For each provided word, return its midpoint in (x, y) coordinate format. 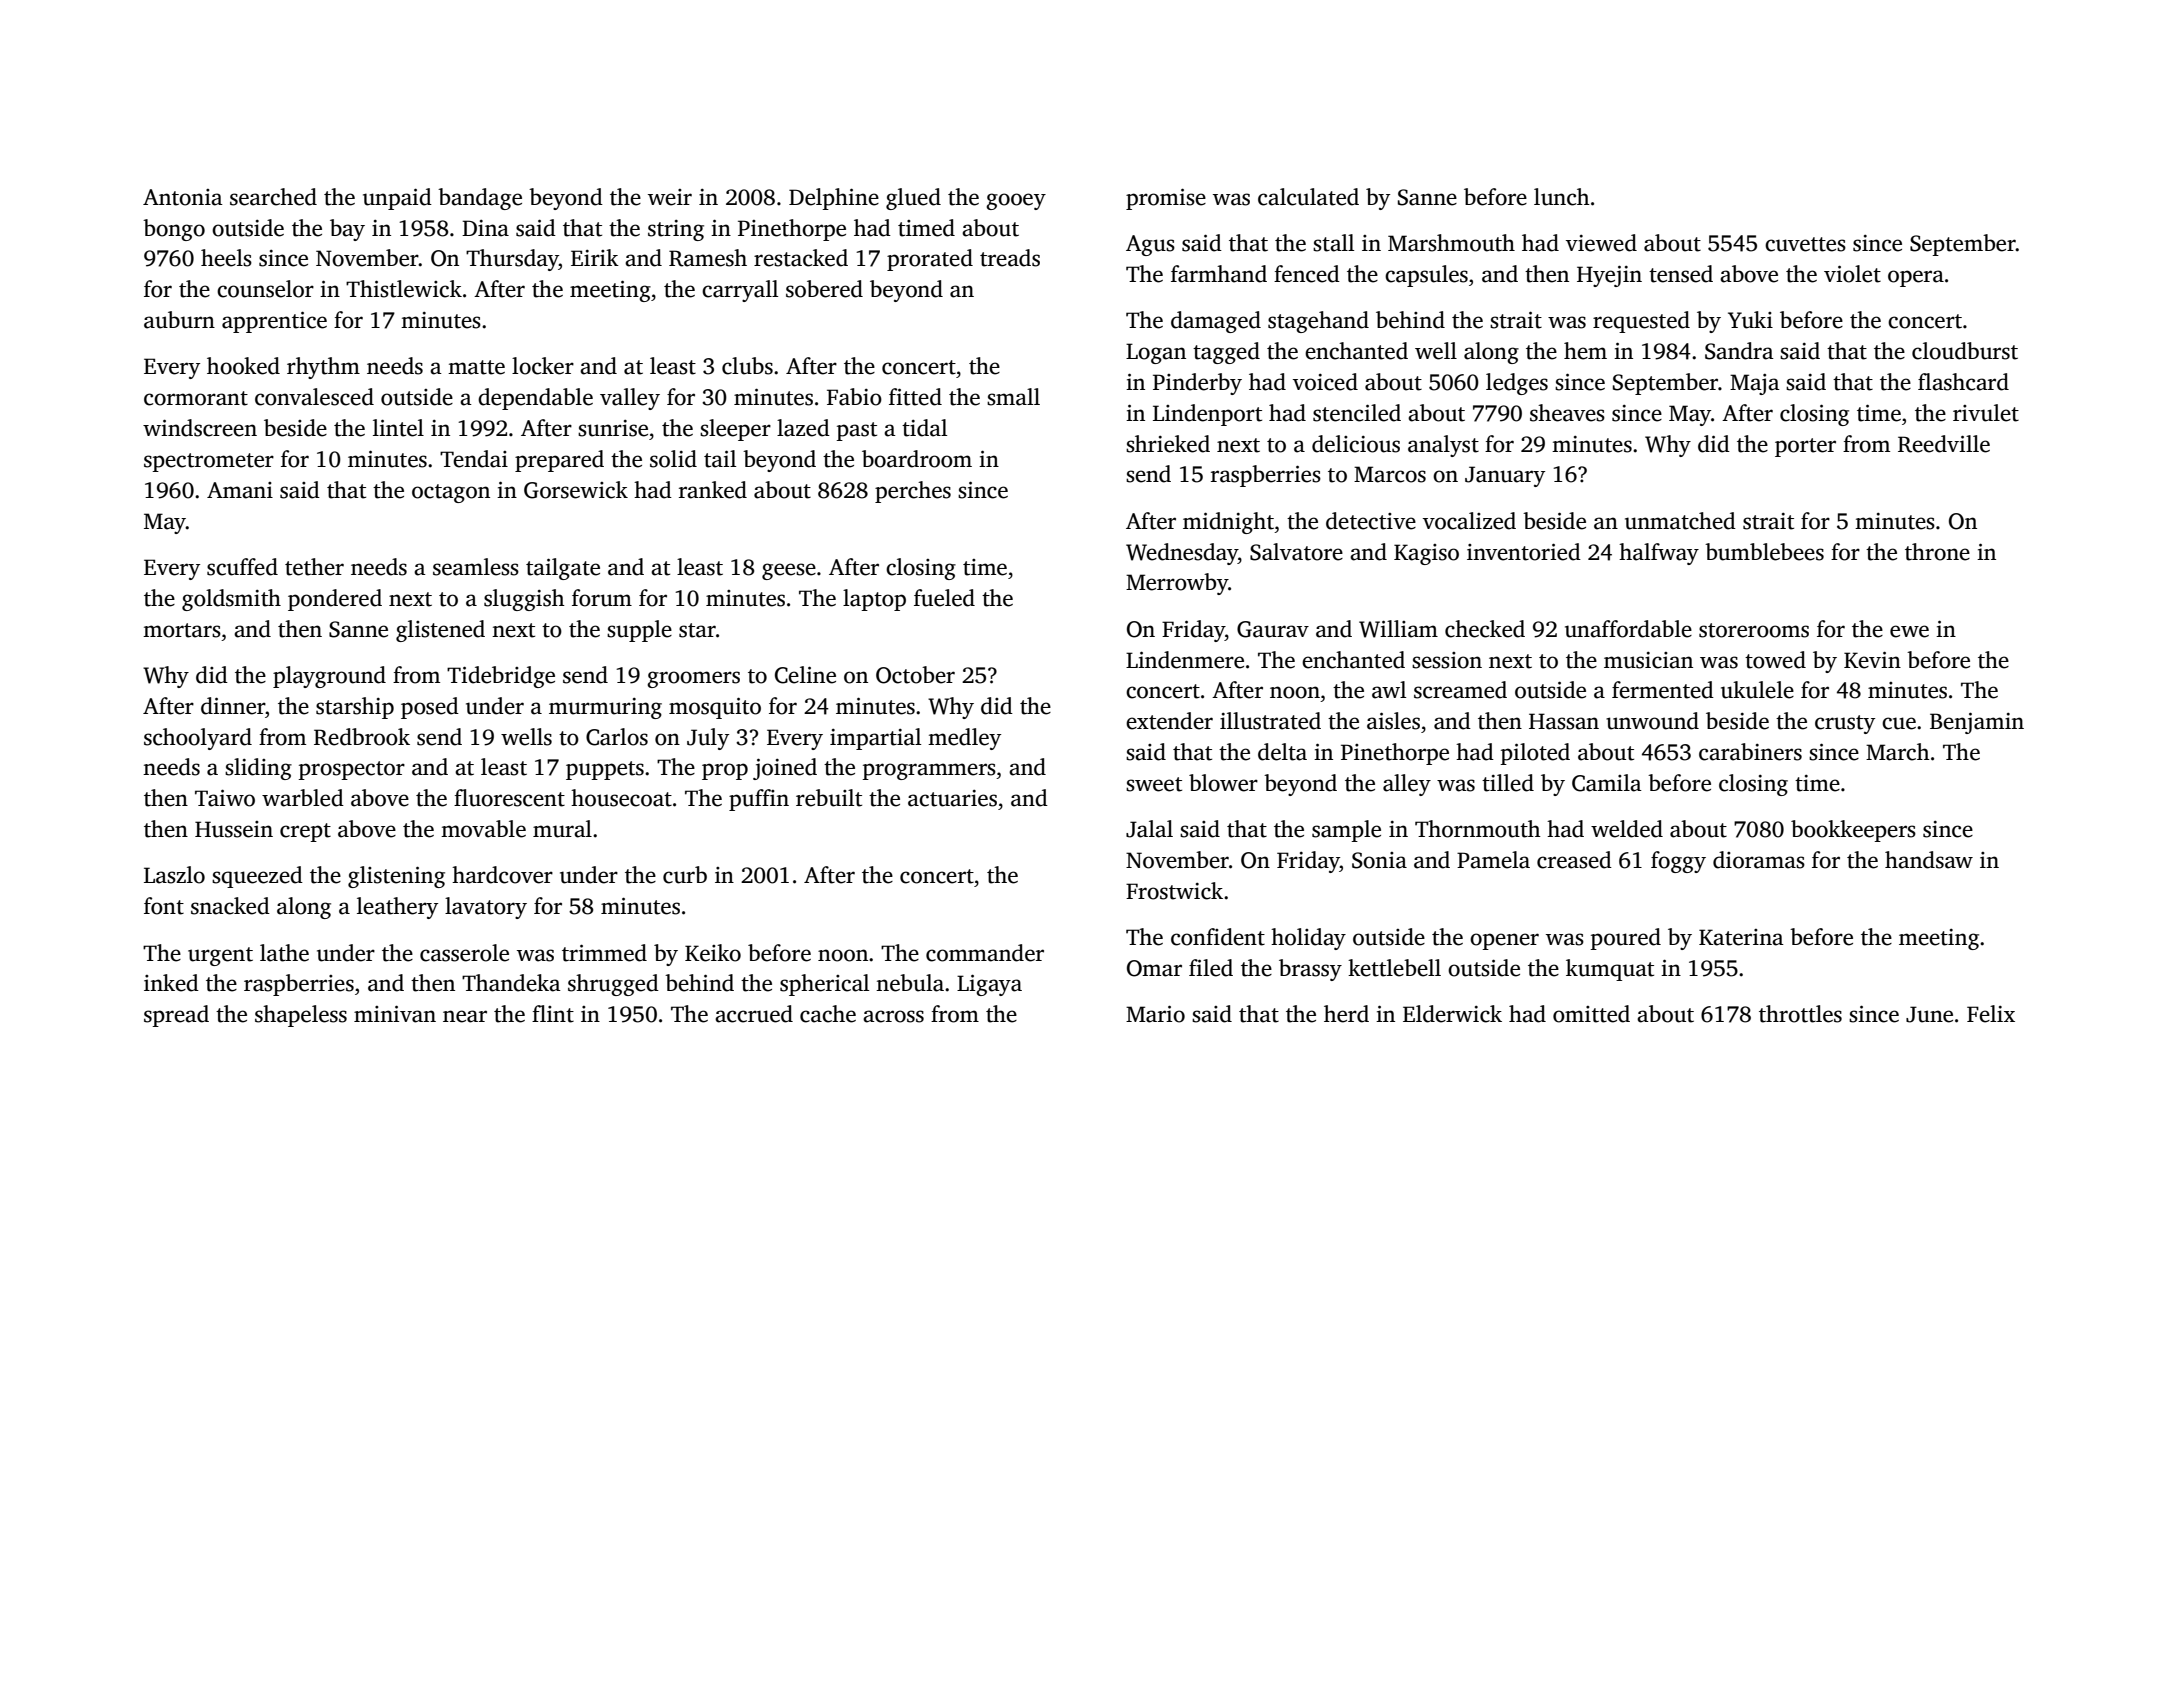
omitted (1591, 1014)
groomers (693, 679)
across (893, 1016)
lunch (1562, 197)
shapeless (301, 1016)
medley (964, 739)
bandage (480, 199)
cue (1899, 723)
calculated (1308, 197)
